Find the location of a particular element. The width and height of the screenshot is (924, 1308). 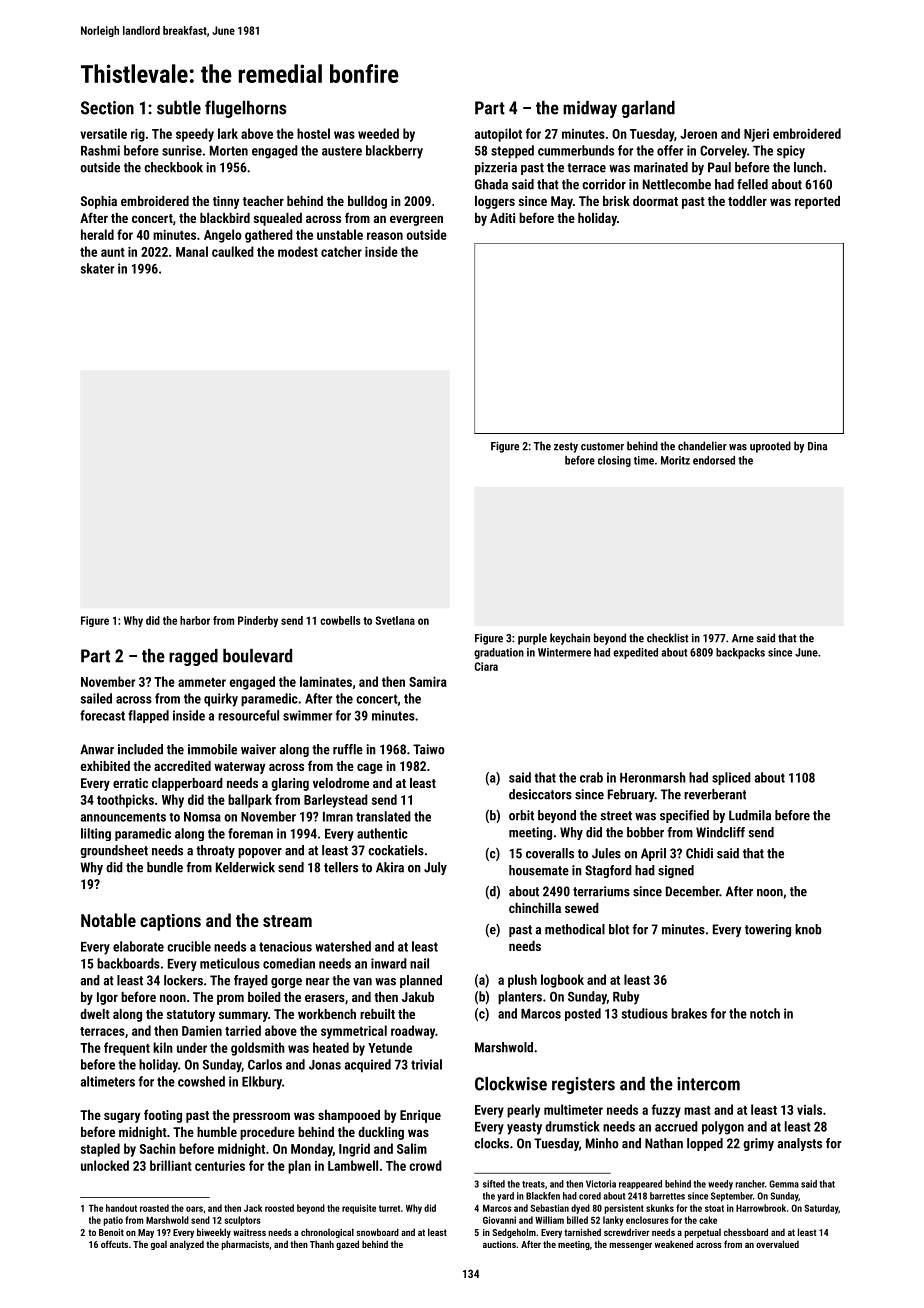

weeded is located at coordinates (378, 133).
